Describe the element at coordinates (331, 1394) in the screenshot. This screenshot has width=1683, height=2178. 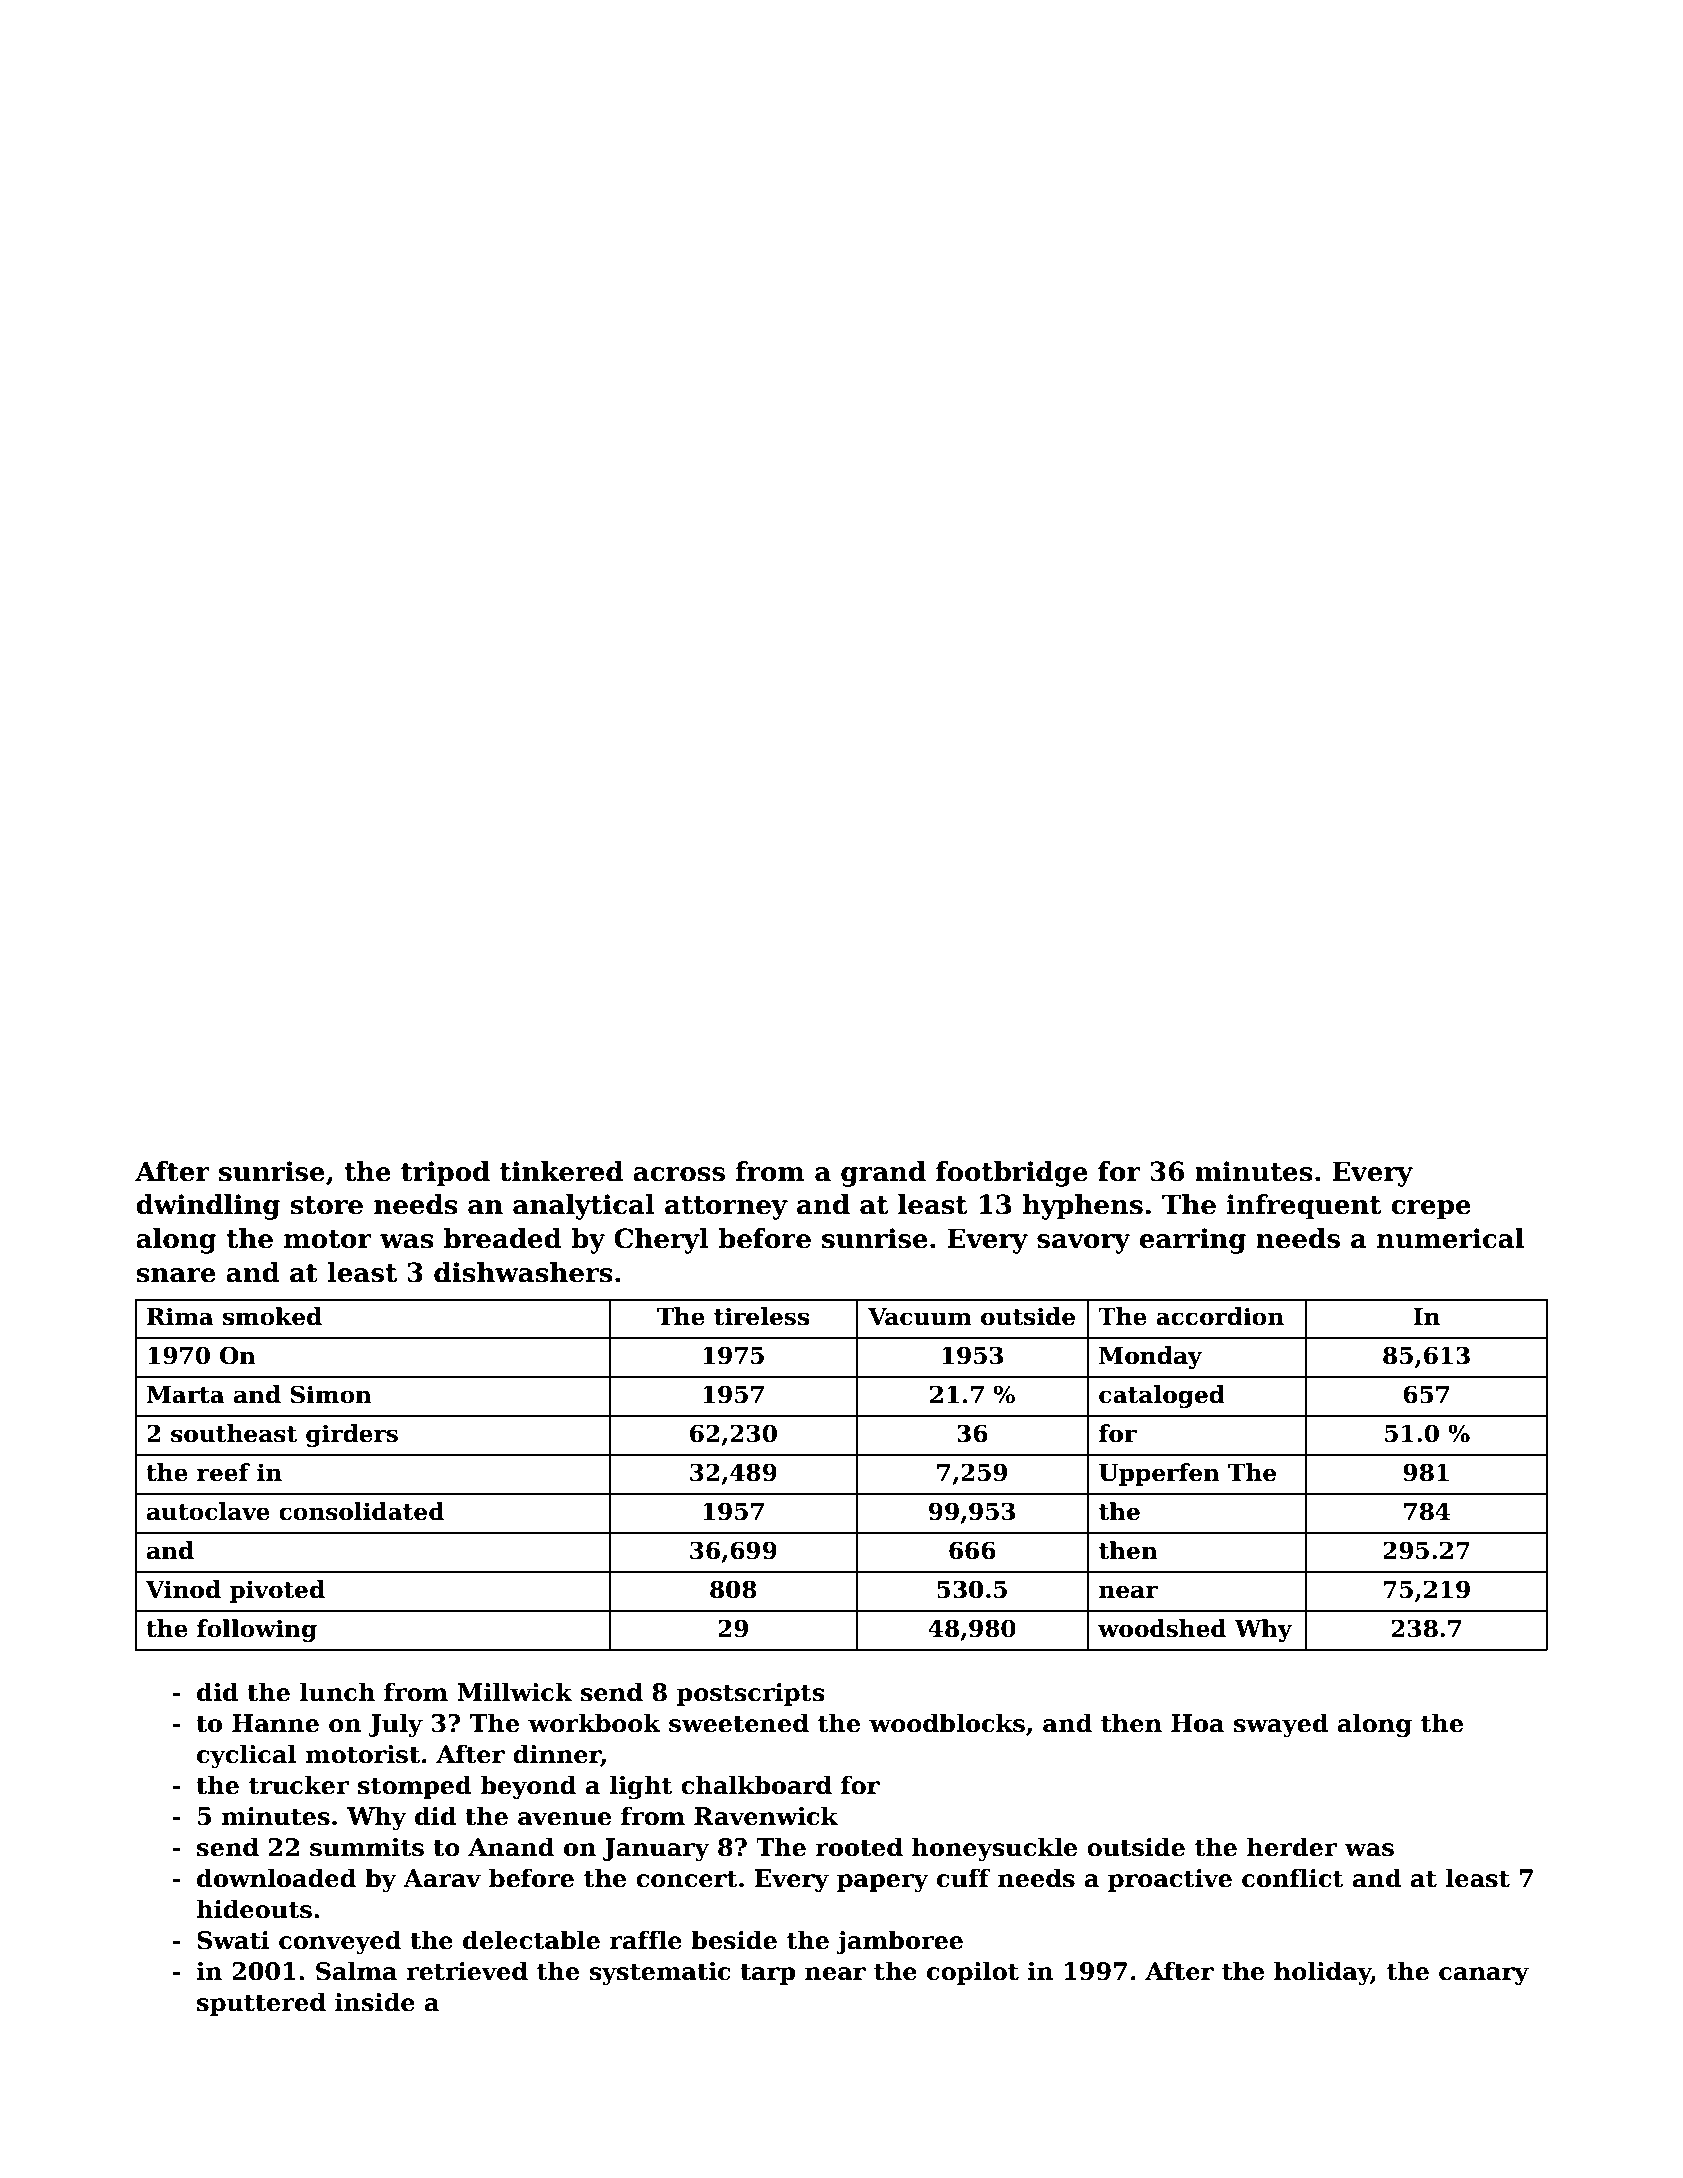
I see `Simon` at that location.
